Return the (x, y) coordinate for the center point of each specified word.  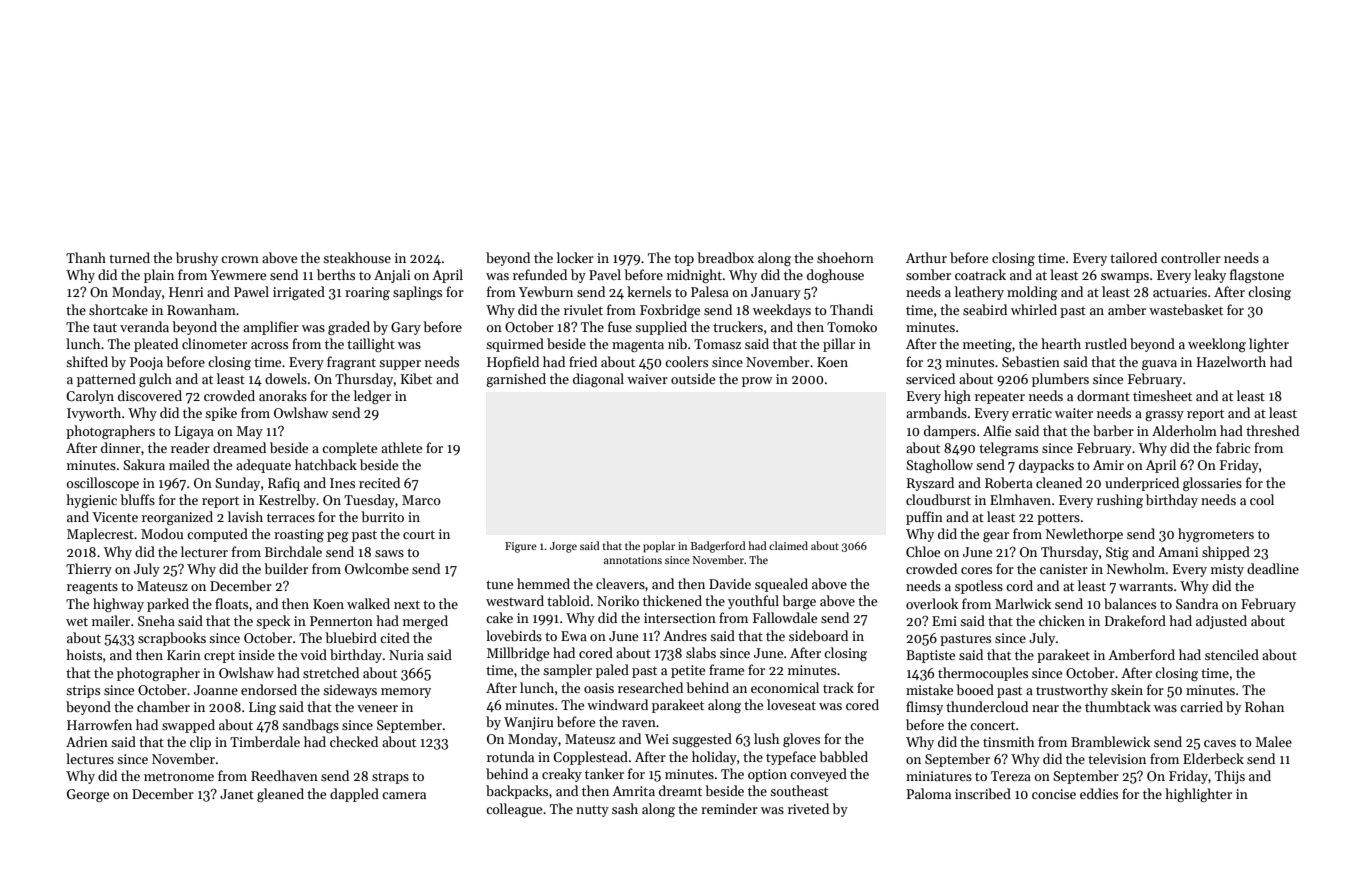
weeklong (1217, 345)
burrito (382, 516)
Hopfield (513, 363)
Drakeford (1135, 620)
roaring (367, 293)
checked (354, 741)
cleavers (620, 583)
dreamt (680, 790)
